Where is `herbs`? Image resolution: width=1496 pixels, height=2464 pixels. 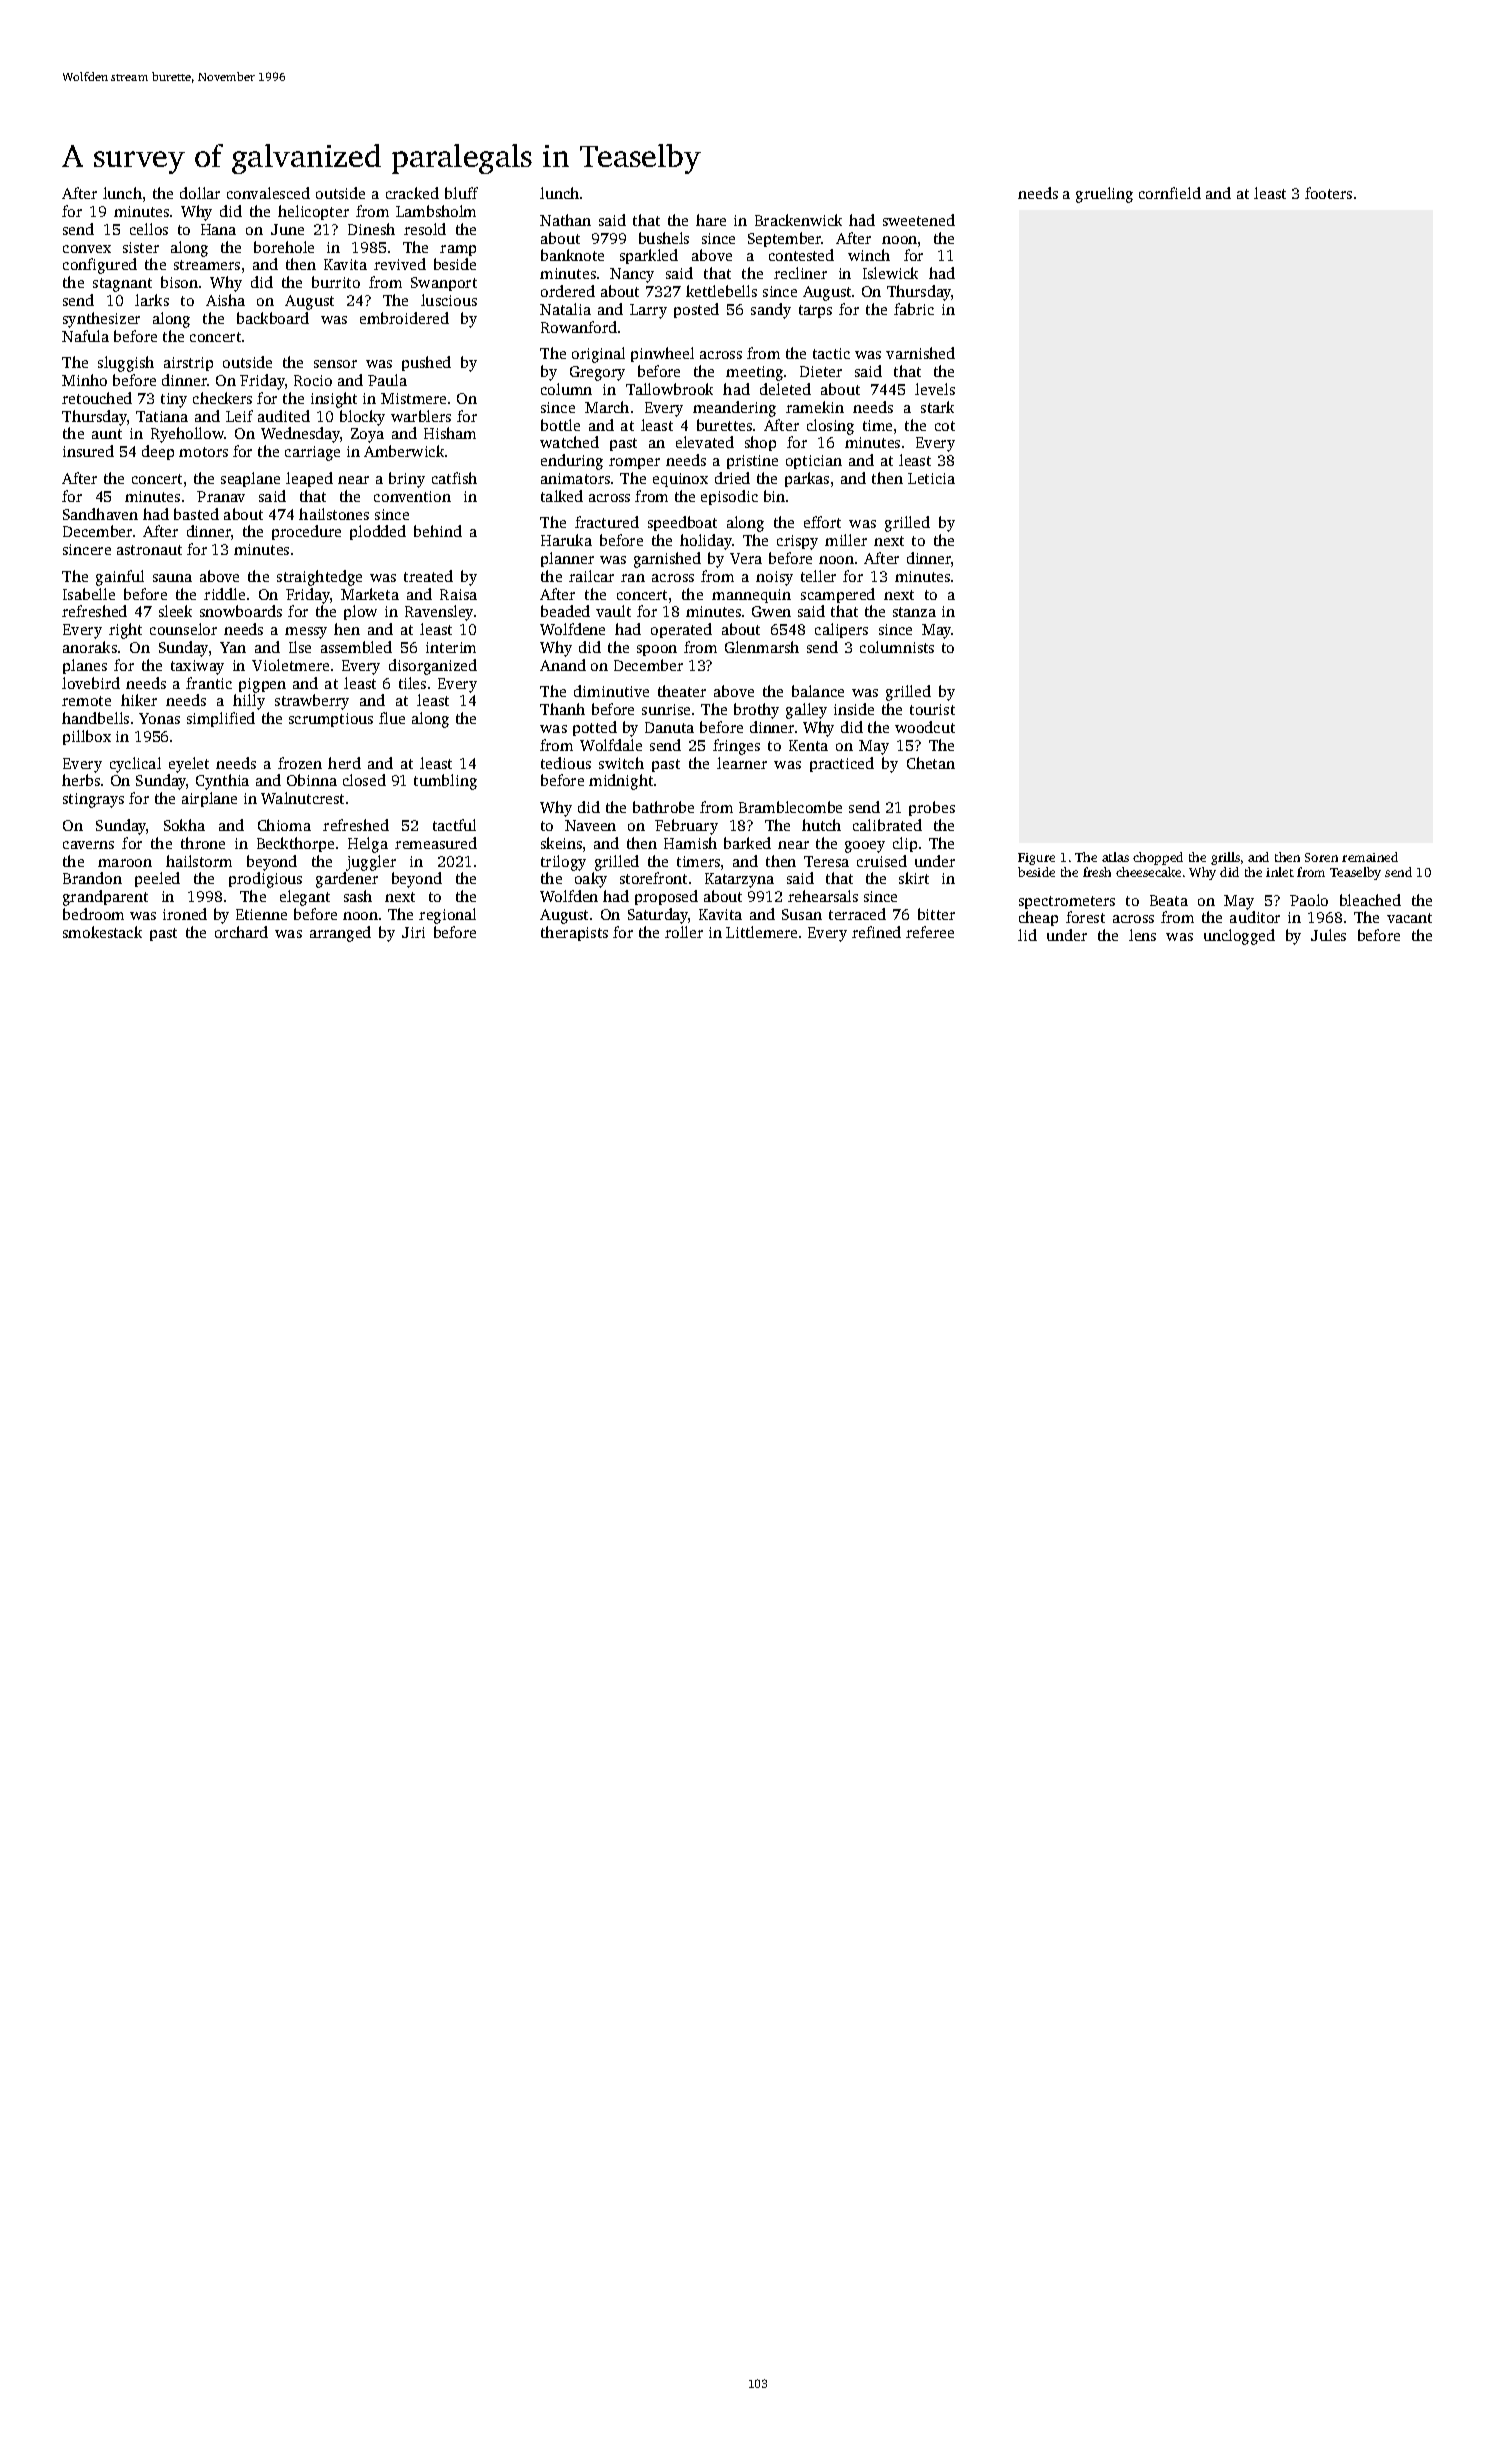 herbs is located at coordinates (81, 780).
